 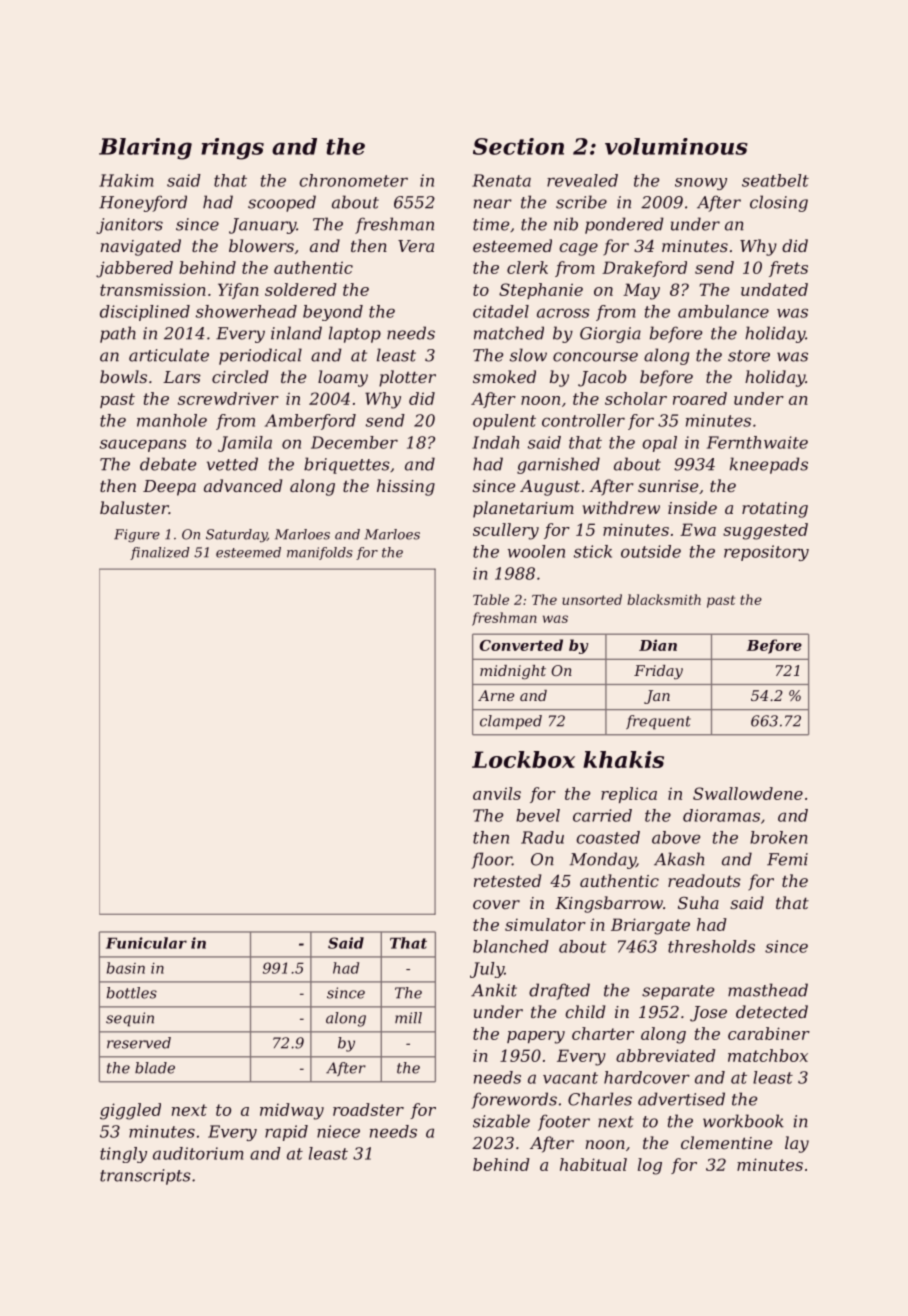 I want to click on July, so click(x=487, y=970).
